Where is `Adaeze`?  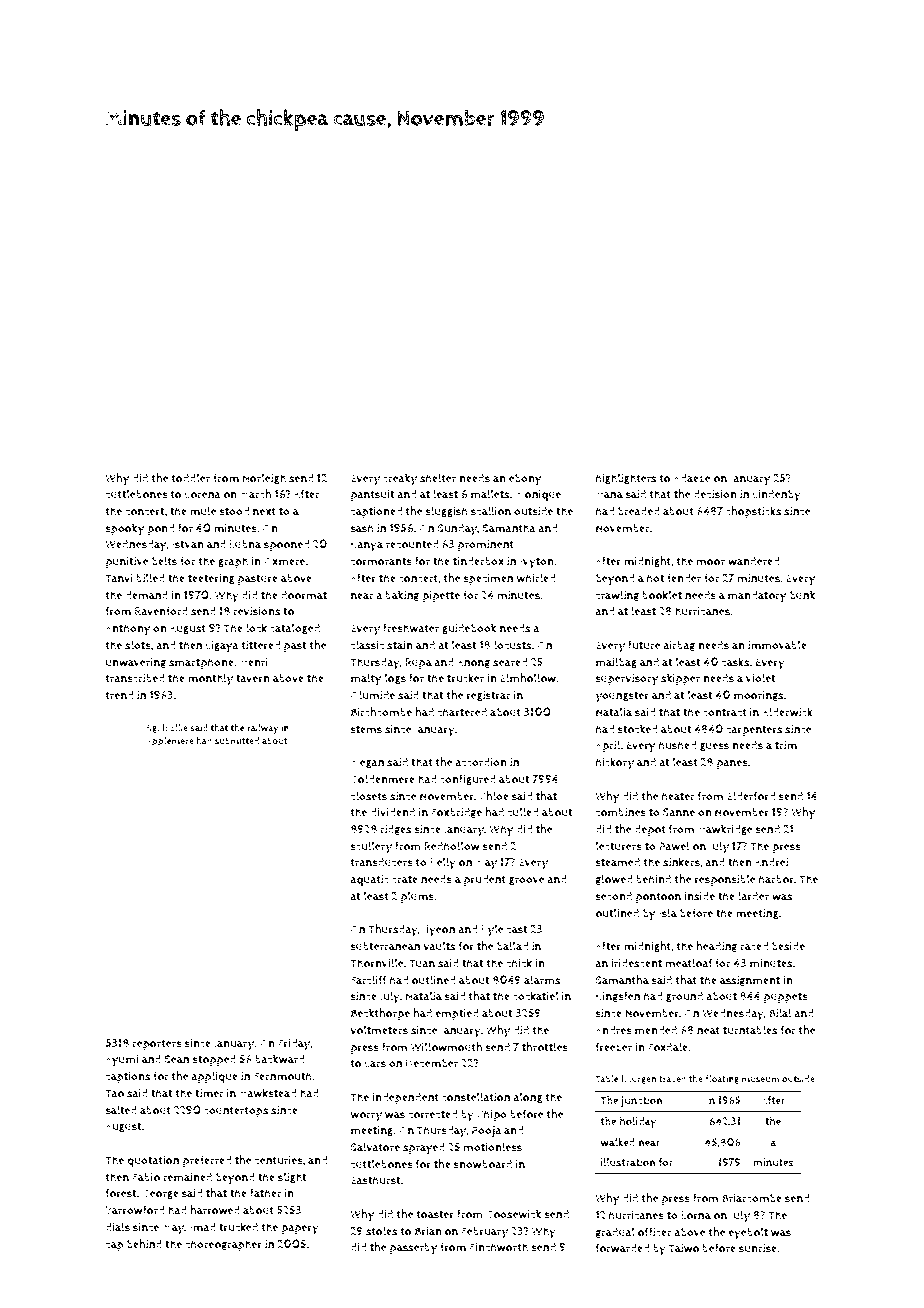 Adaeze is located at coordinates (691, 478).
